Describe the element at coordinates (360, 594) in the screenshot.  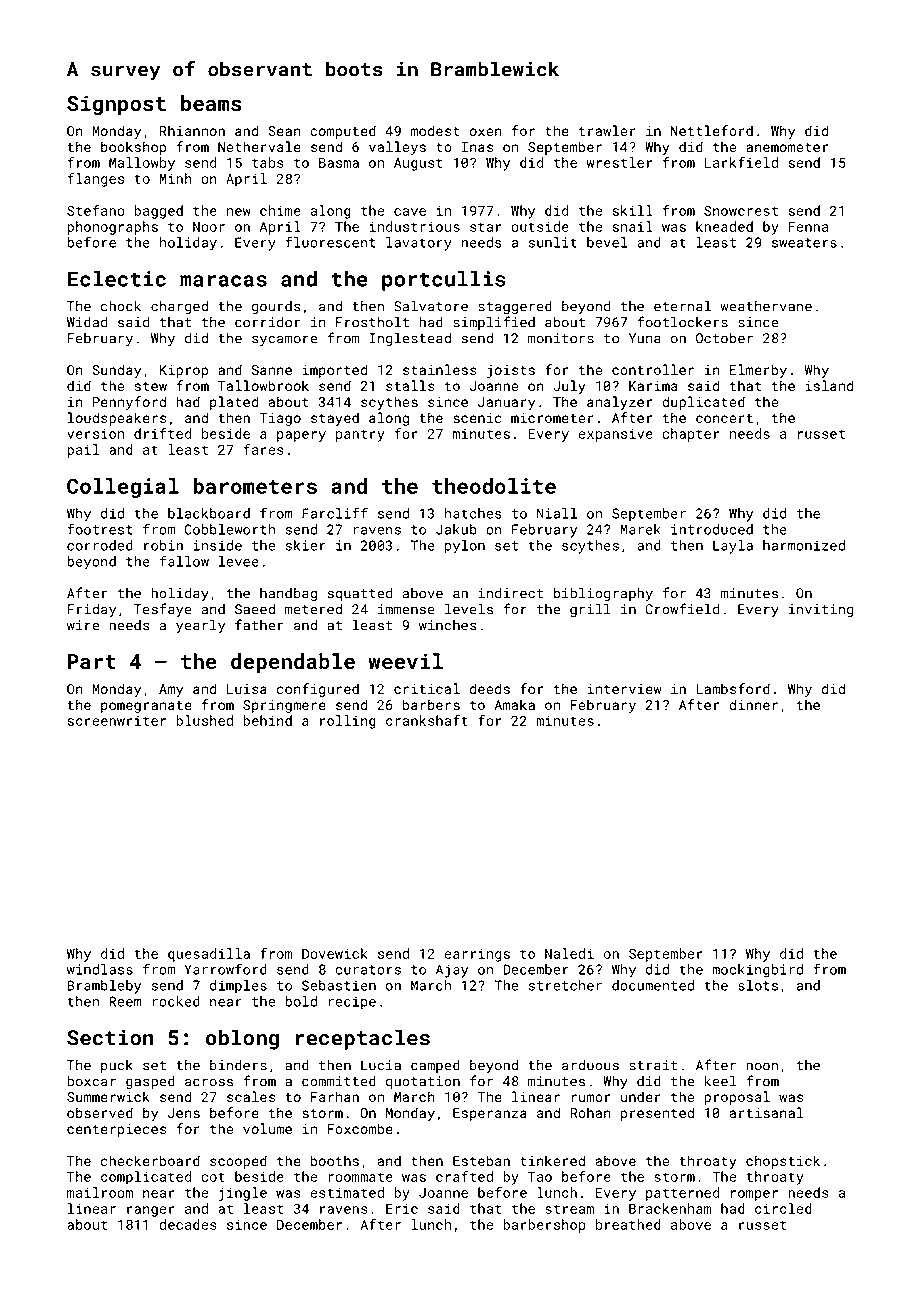
I see `squatted` at that location.
